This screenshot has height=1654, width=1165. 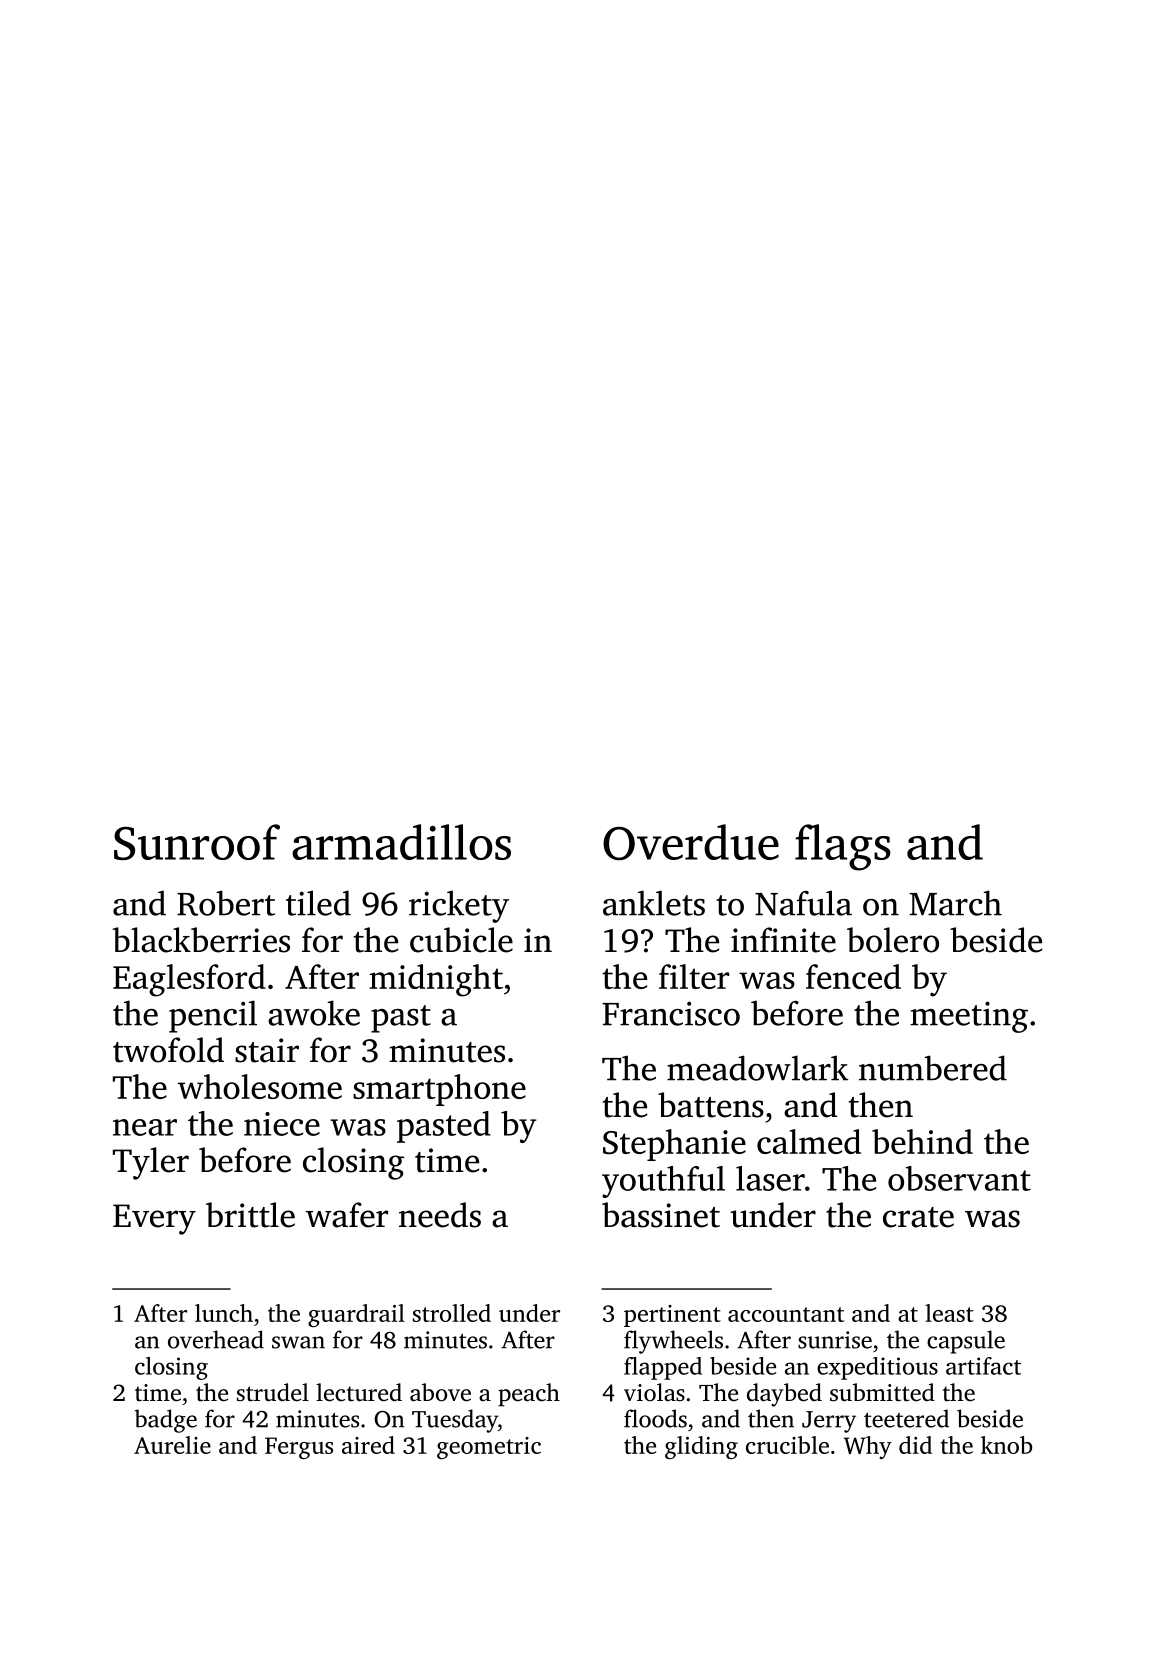 What do you see at coordinates (983, 1366) in the screenshot?
I see `artifact` at bounding box center [983, 1366].
